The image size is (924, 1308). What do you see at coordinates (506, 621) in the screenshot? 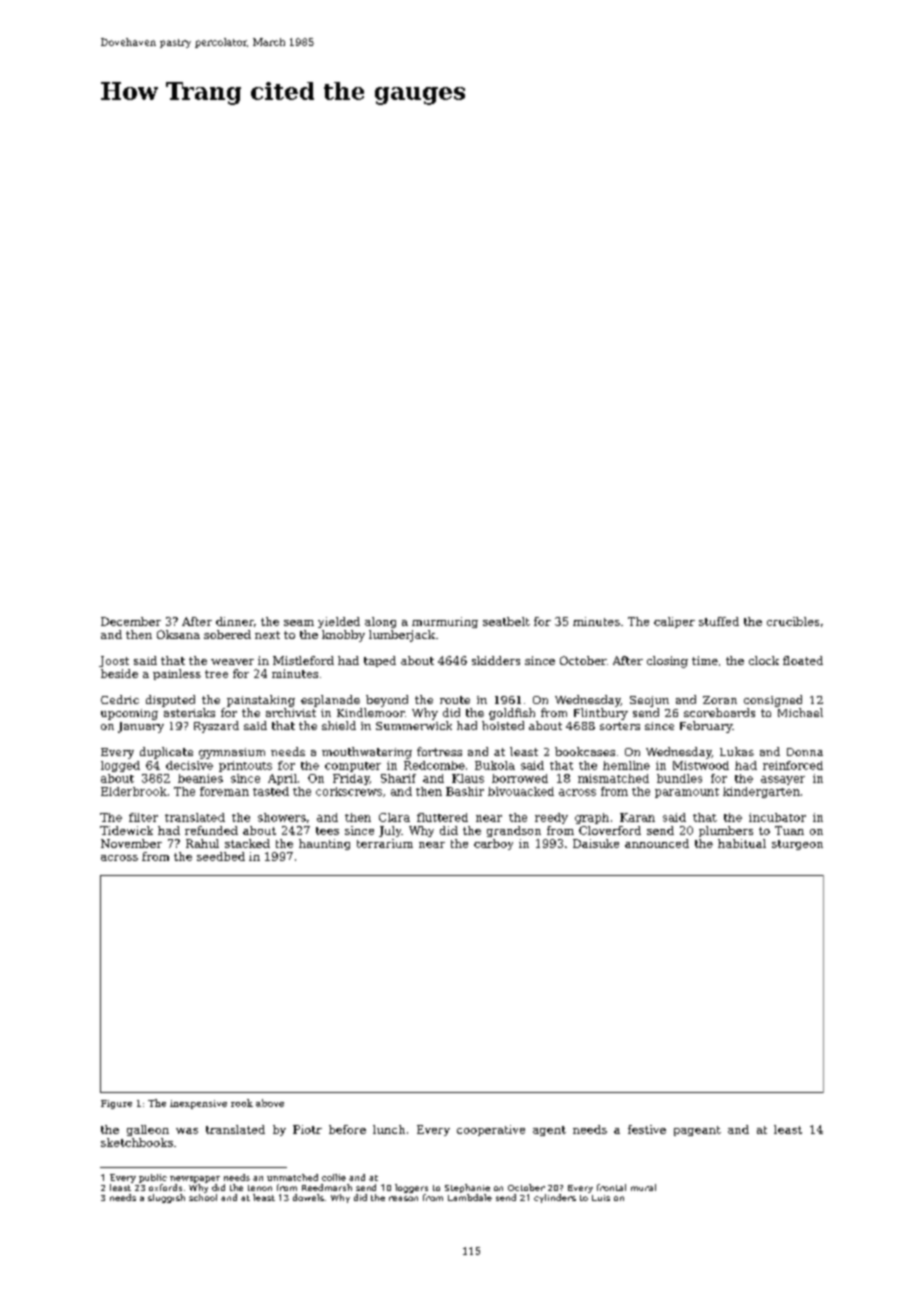
I see `seatbelt` at bounding box center [506, 621].
